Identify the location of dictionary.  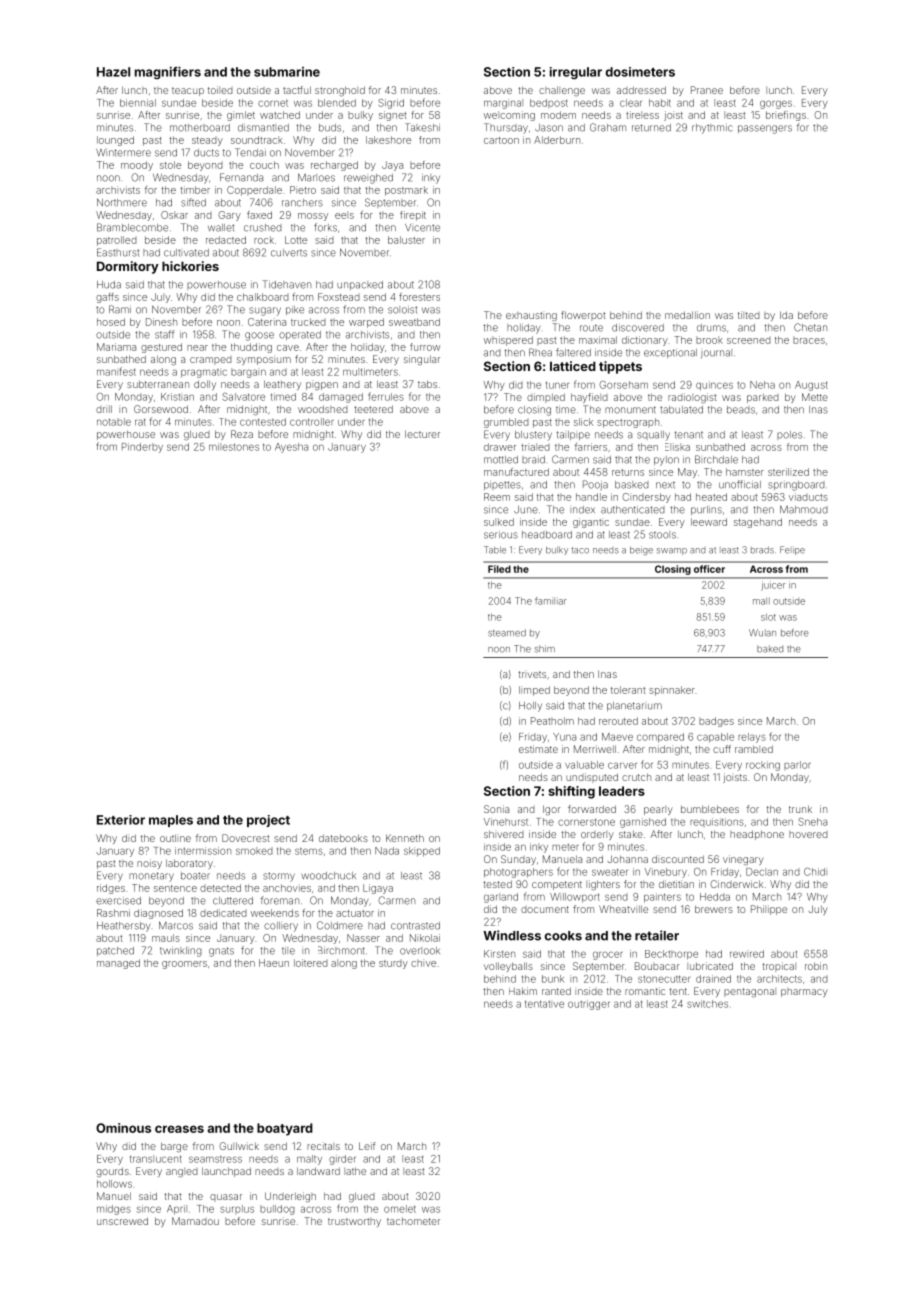
(645, 341).
